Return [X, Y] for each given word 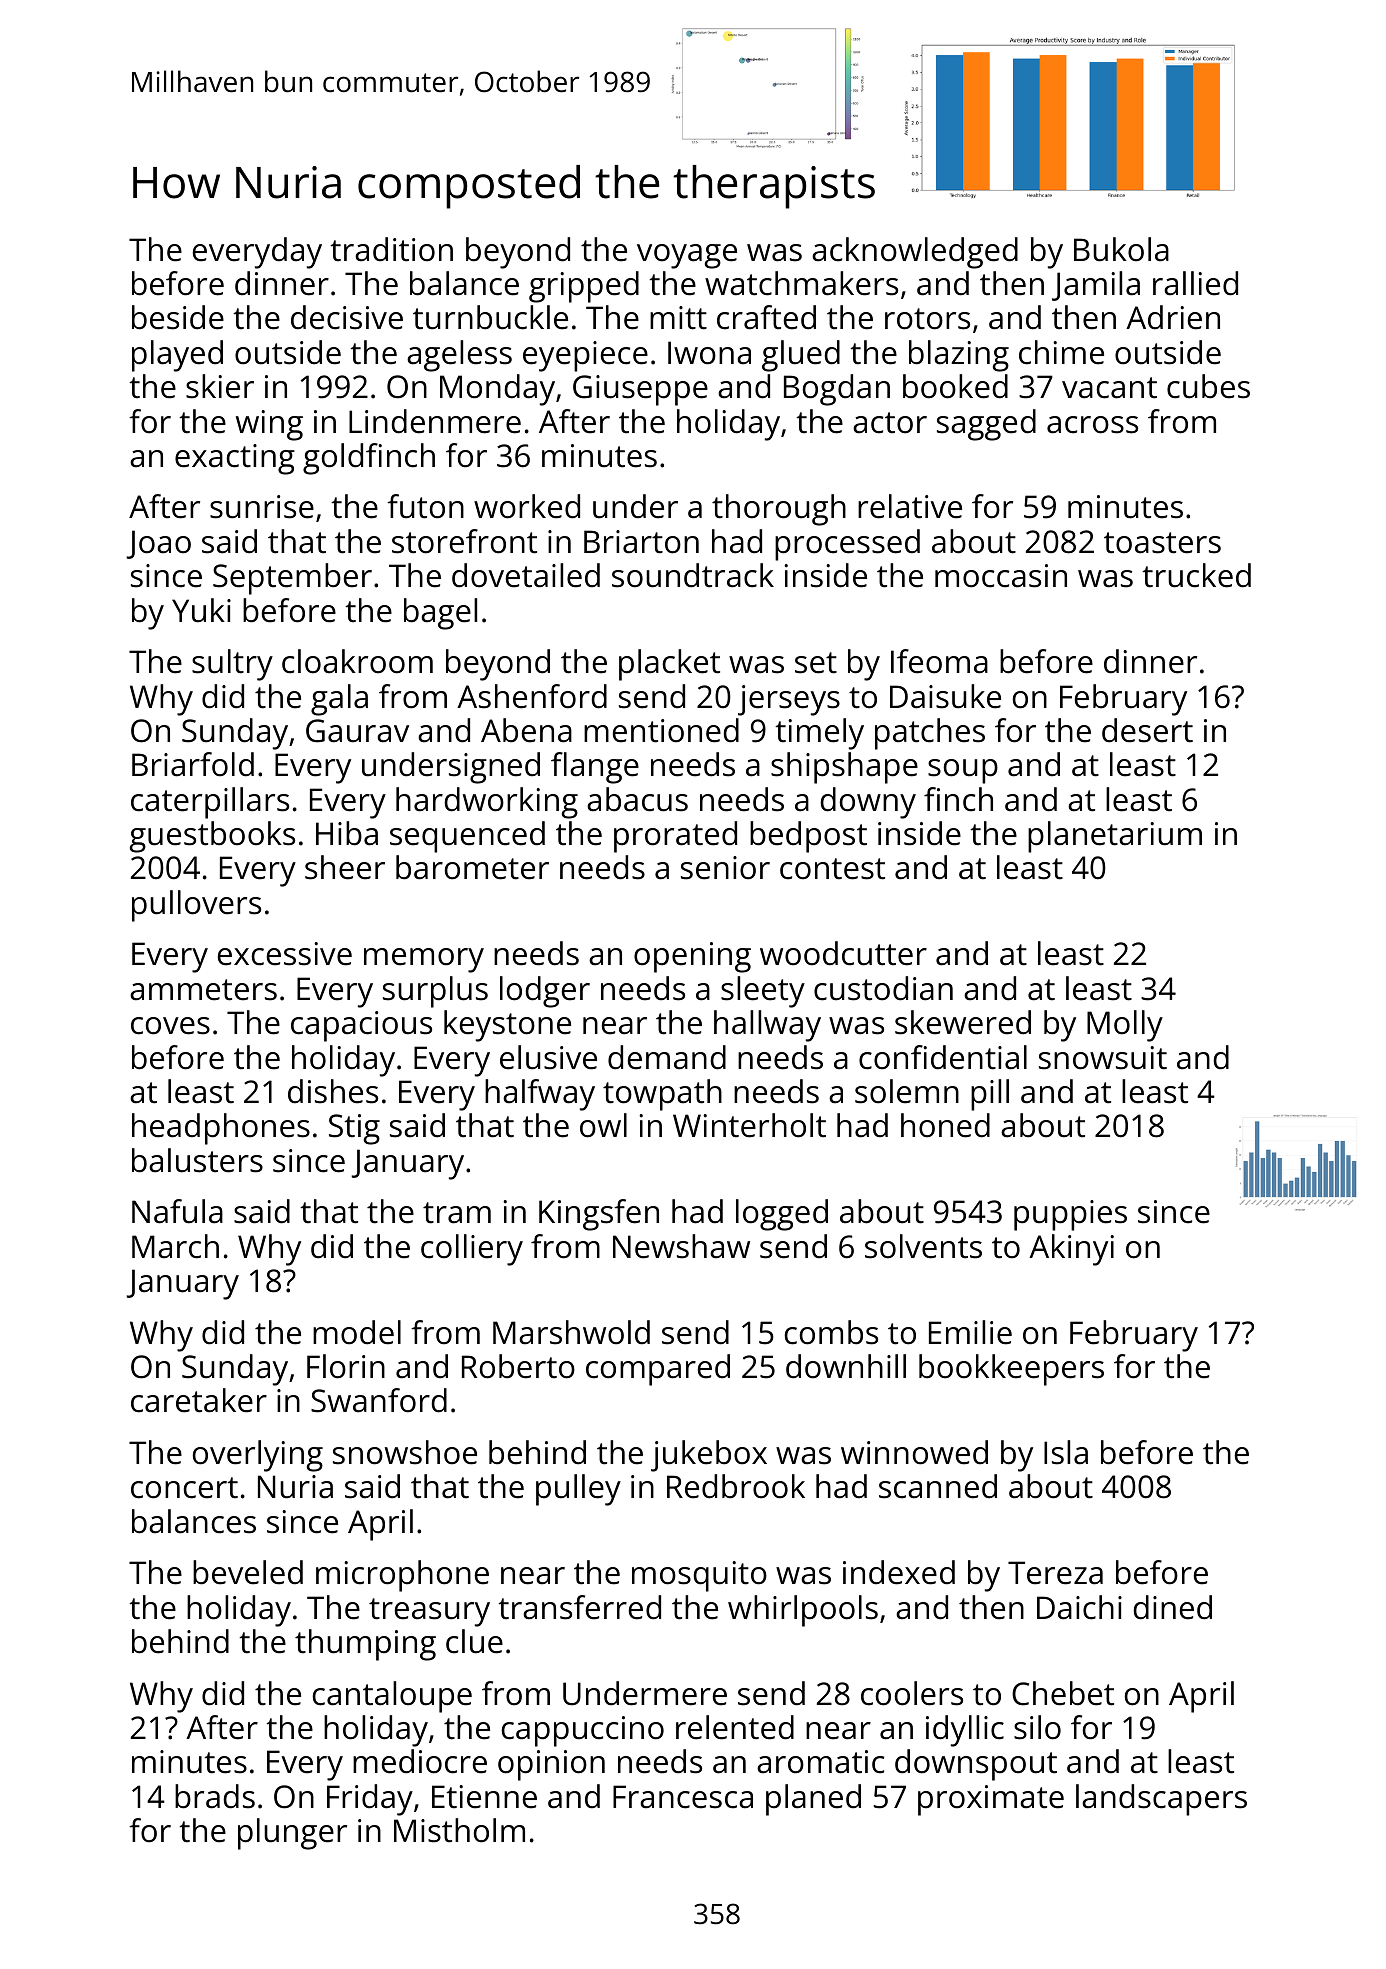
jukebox [709, 1456]
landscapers [1161, 1800]
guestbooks [212, 837]
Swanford [379, 1400]
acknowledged [915, 253]
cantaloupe [392, 1697]
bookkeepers [1011, 1370]
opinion [551, 1765]
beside [178, 317]
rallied [1195, 283]
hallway [767, 1026]
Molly [1125, 1026]
